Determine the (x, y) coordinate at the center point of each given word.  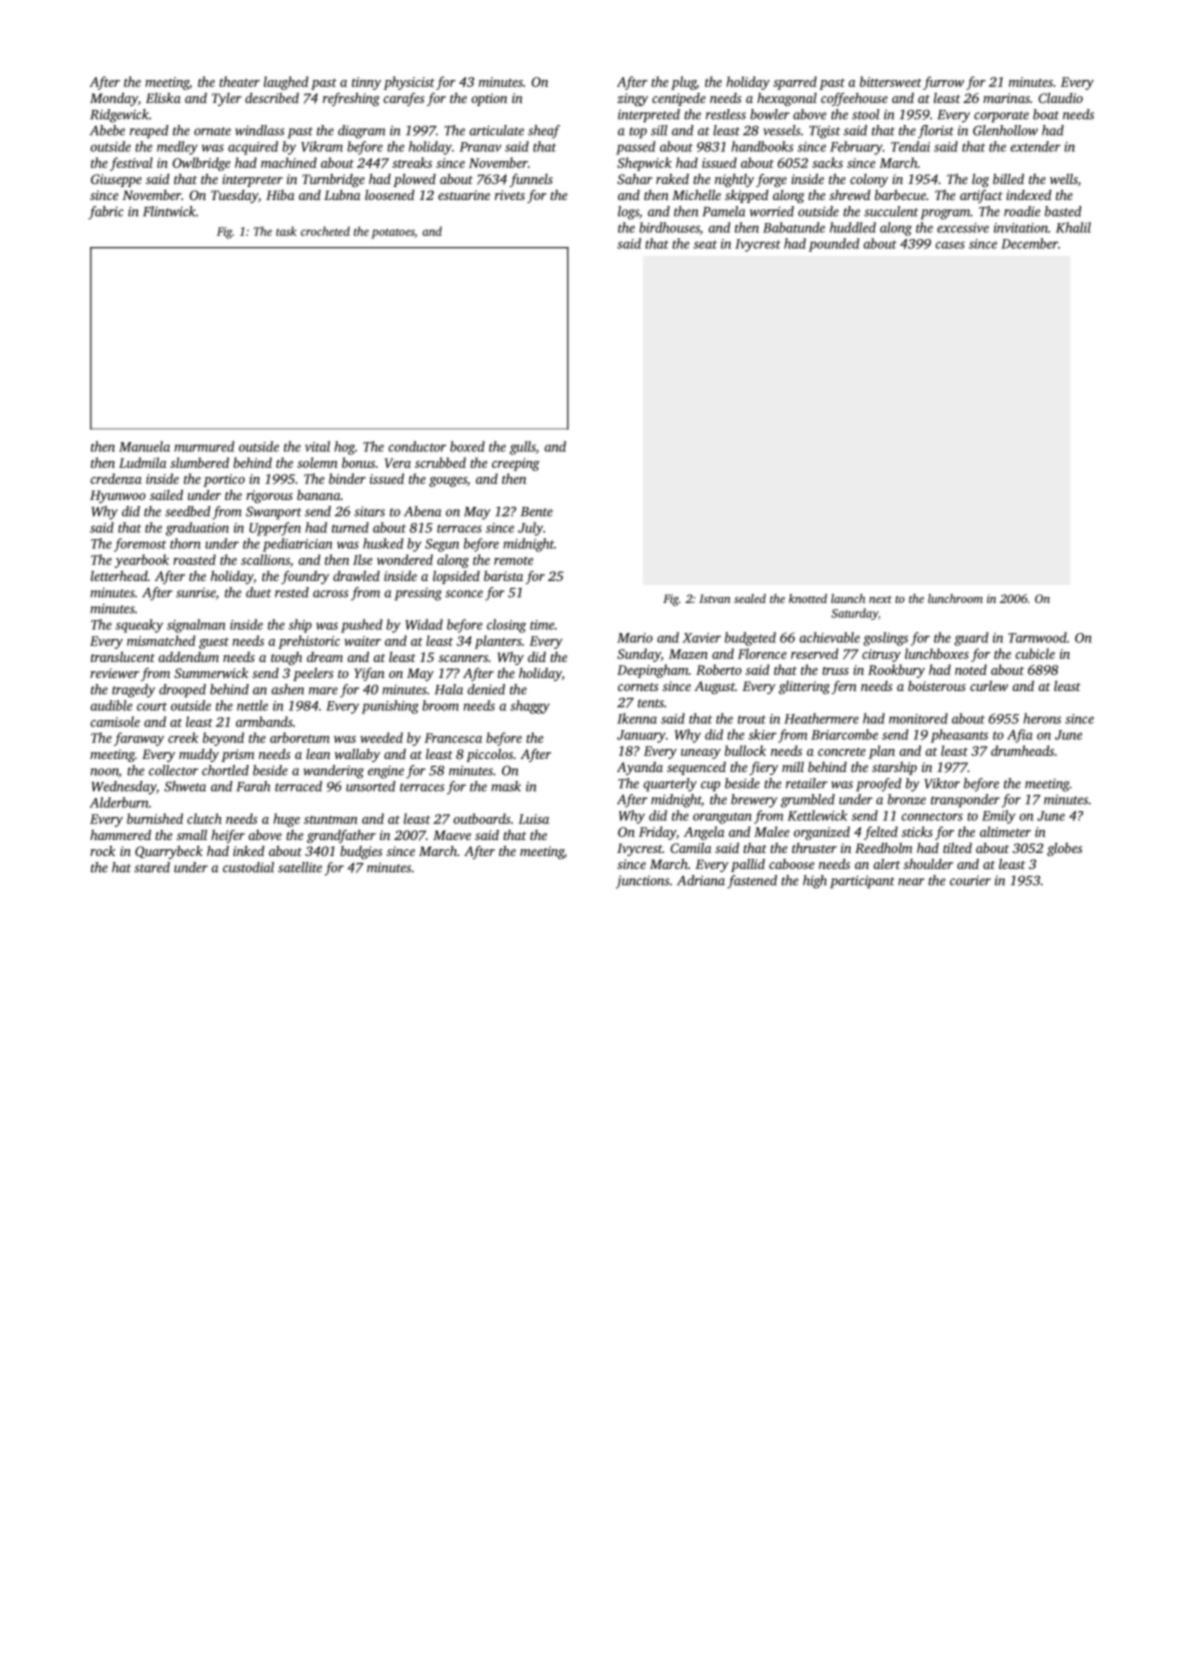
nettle (252, 705)
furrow (943, 83)
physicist (409, 83)
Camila (691, 847)
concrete (842, 751)
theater (239, 81)
